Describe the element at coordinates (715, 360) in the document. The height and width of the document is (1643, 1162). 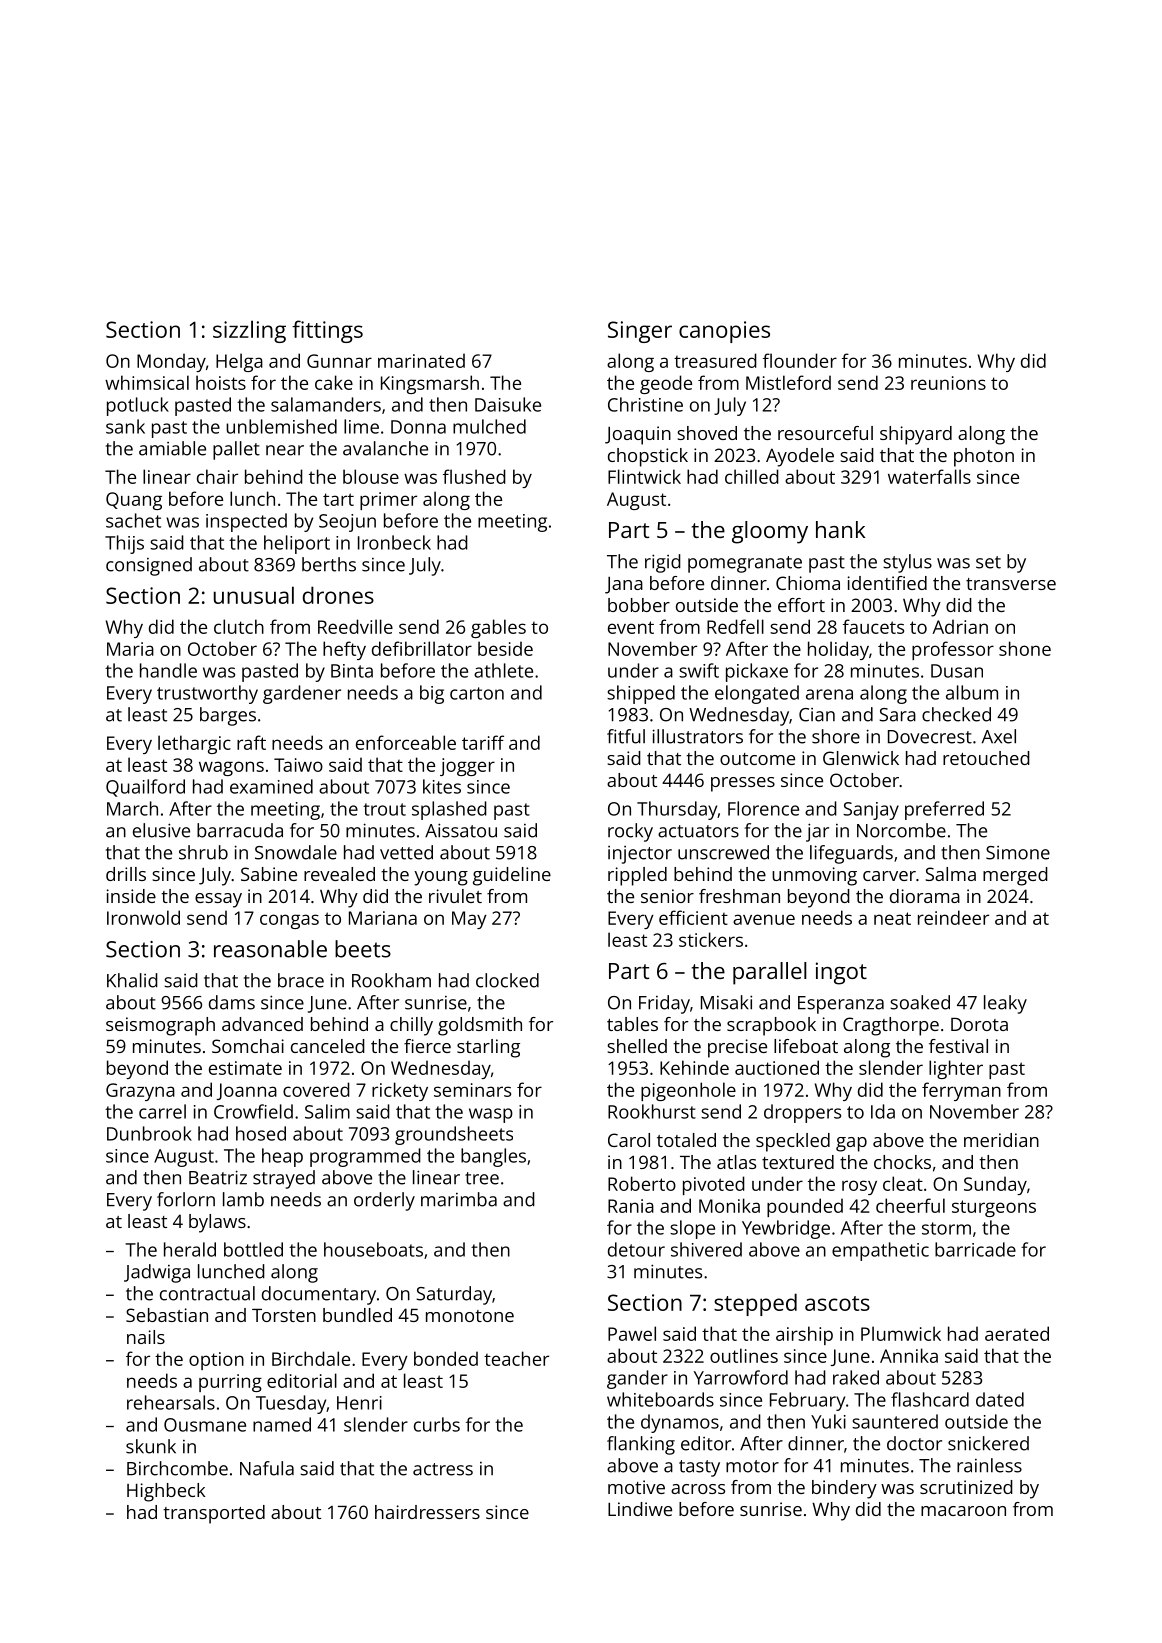
I see `treasured` at that location.
